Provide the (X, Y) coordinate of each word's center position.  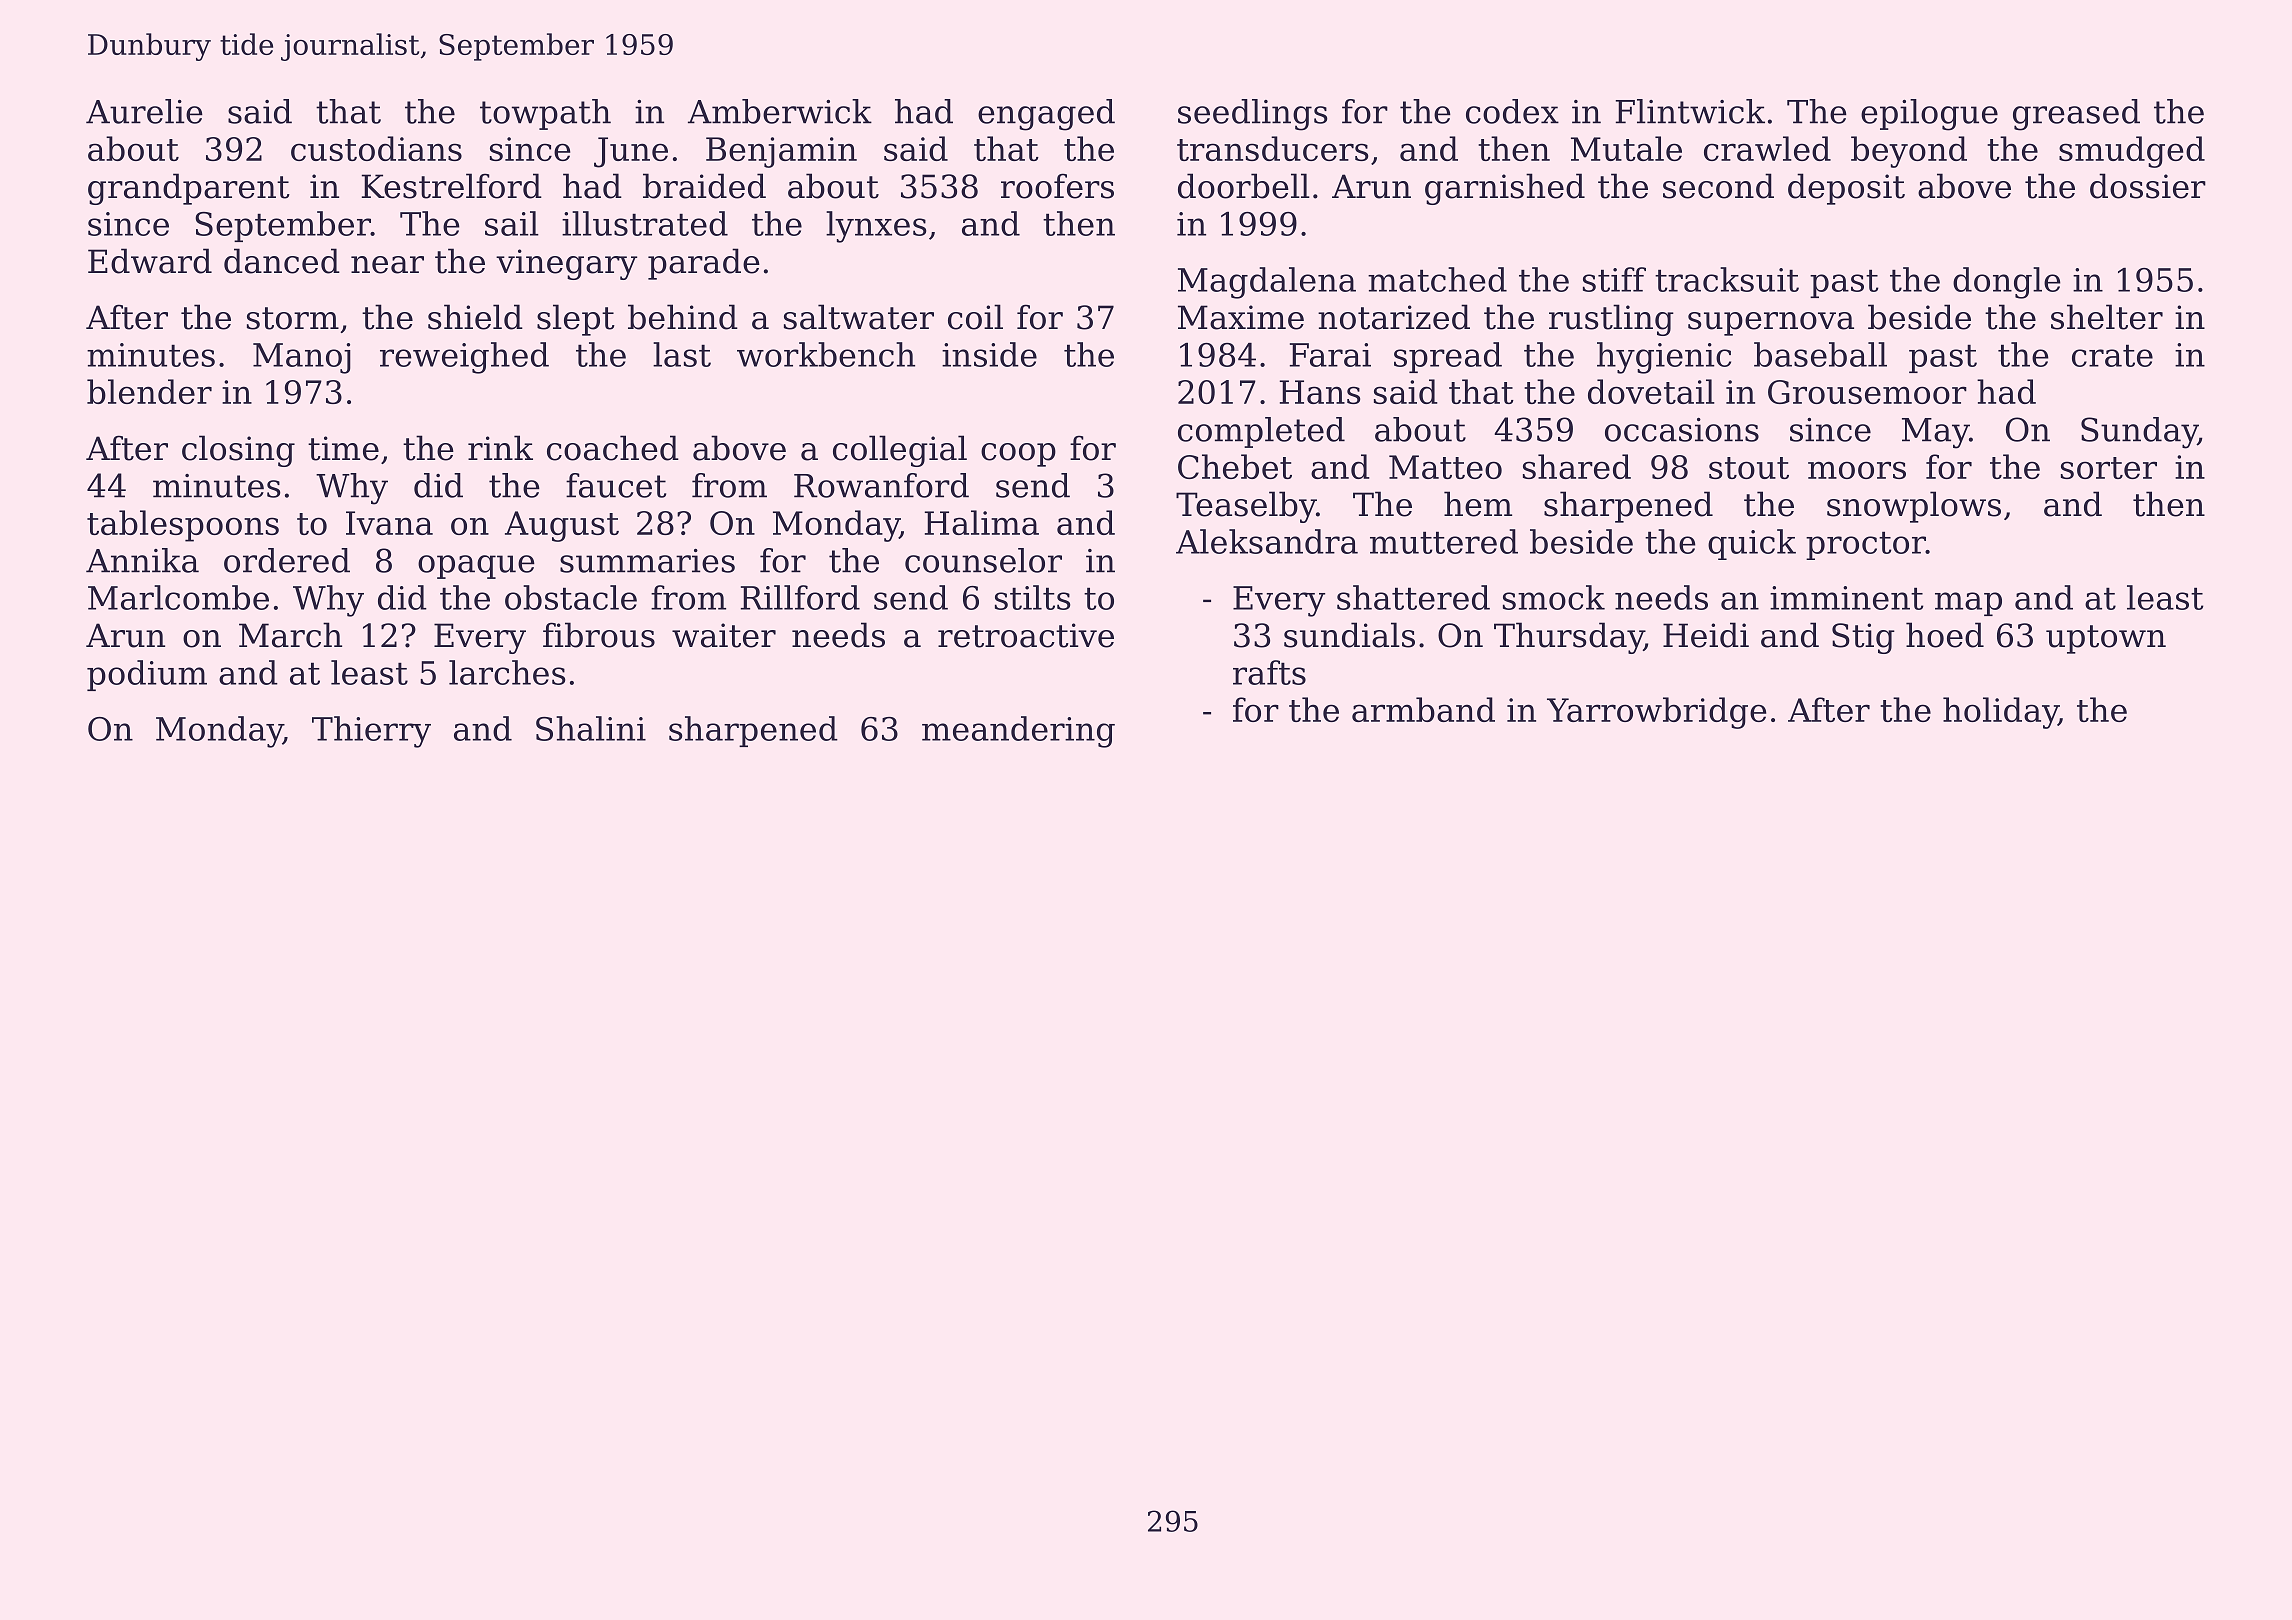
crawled (1767, 148)
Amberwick (780, 111)
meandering (1018, 732)
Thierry (371, 732)
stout (1749, 468)
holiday (2000, 713)
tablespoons (183, 526)
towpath (545, 114)
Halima (982, 522)
